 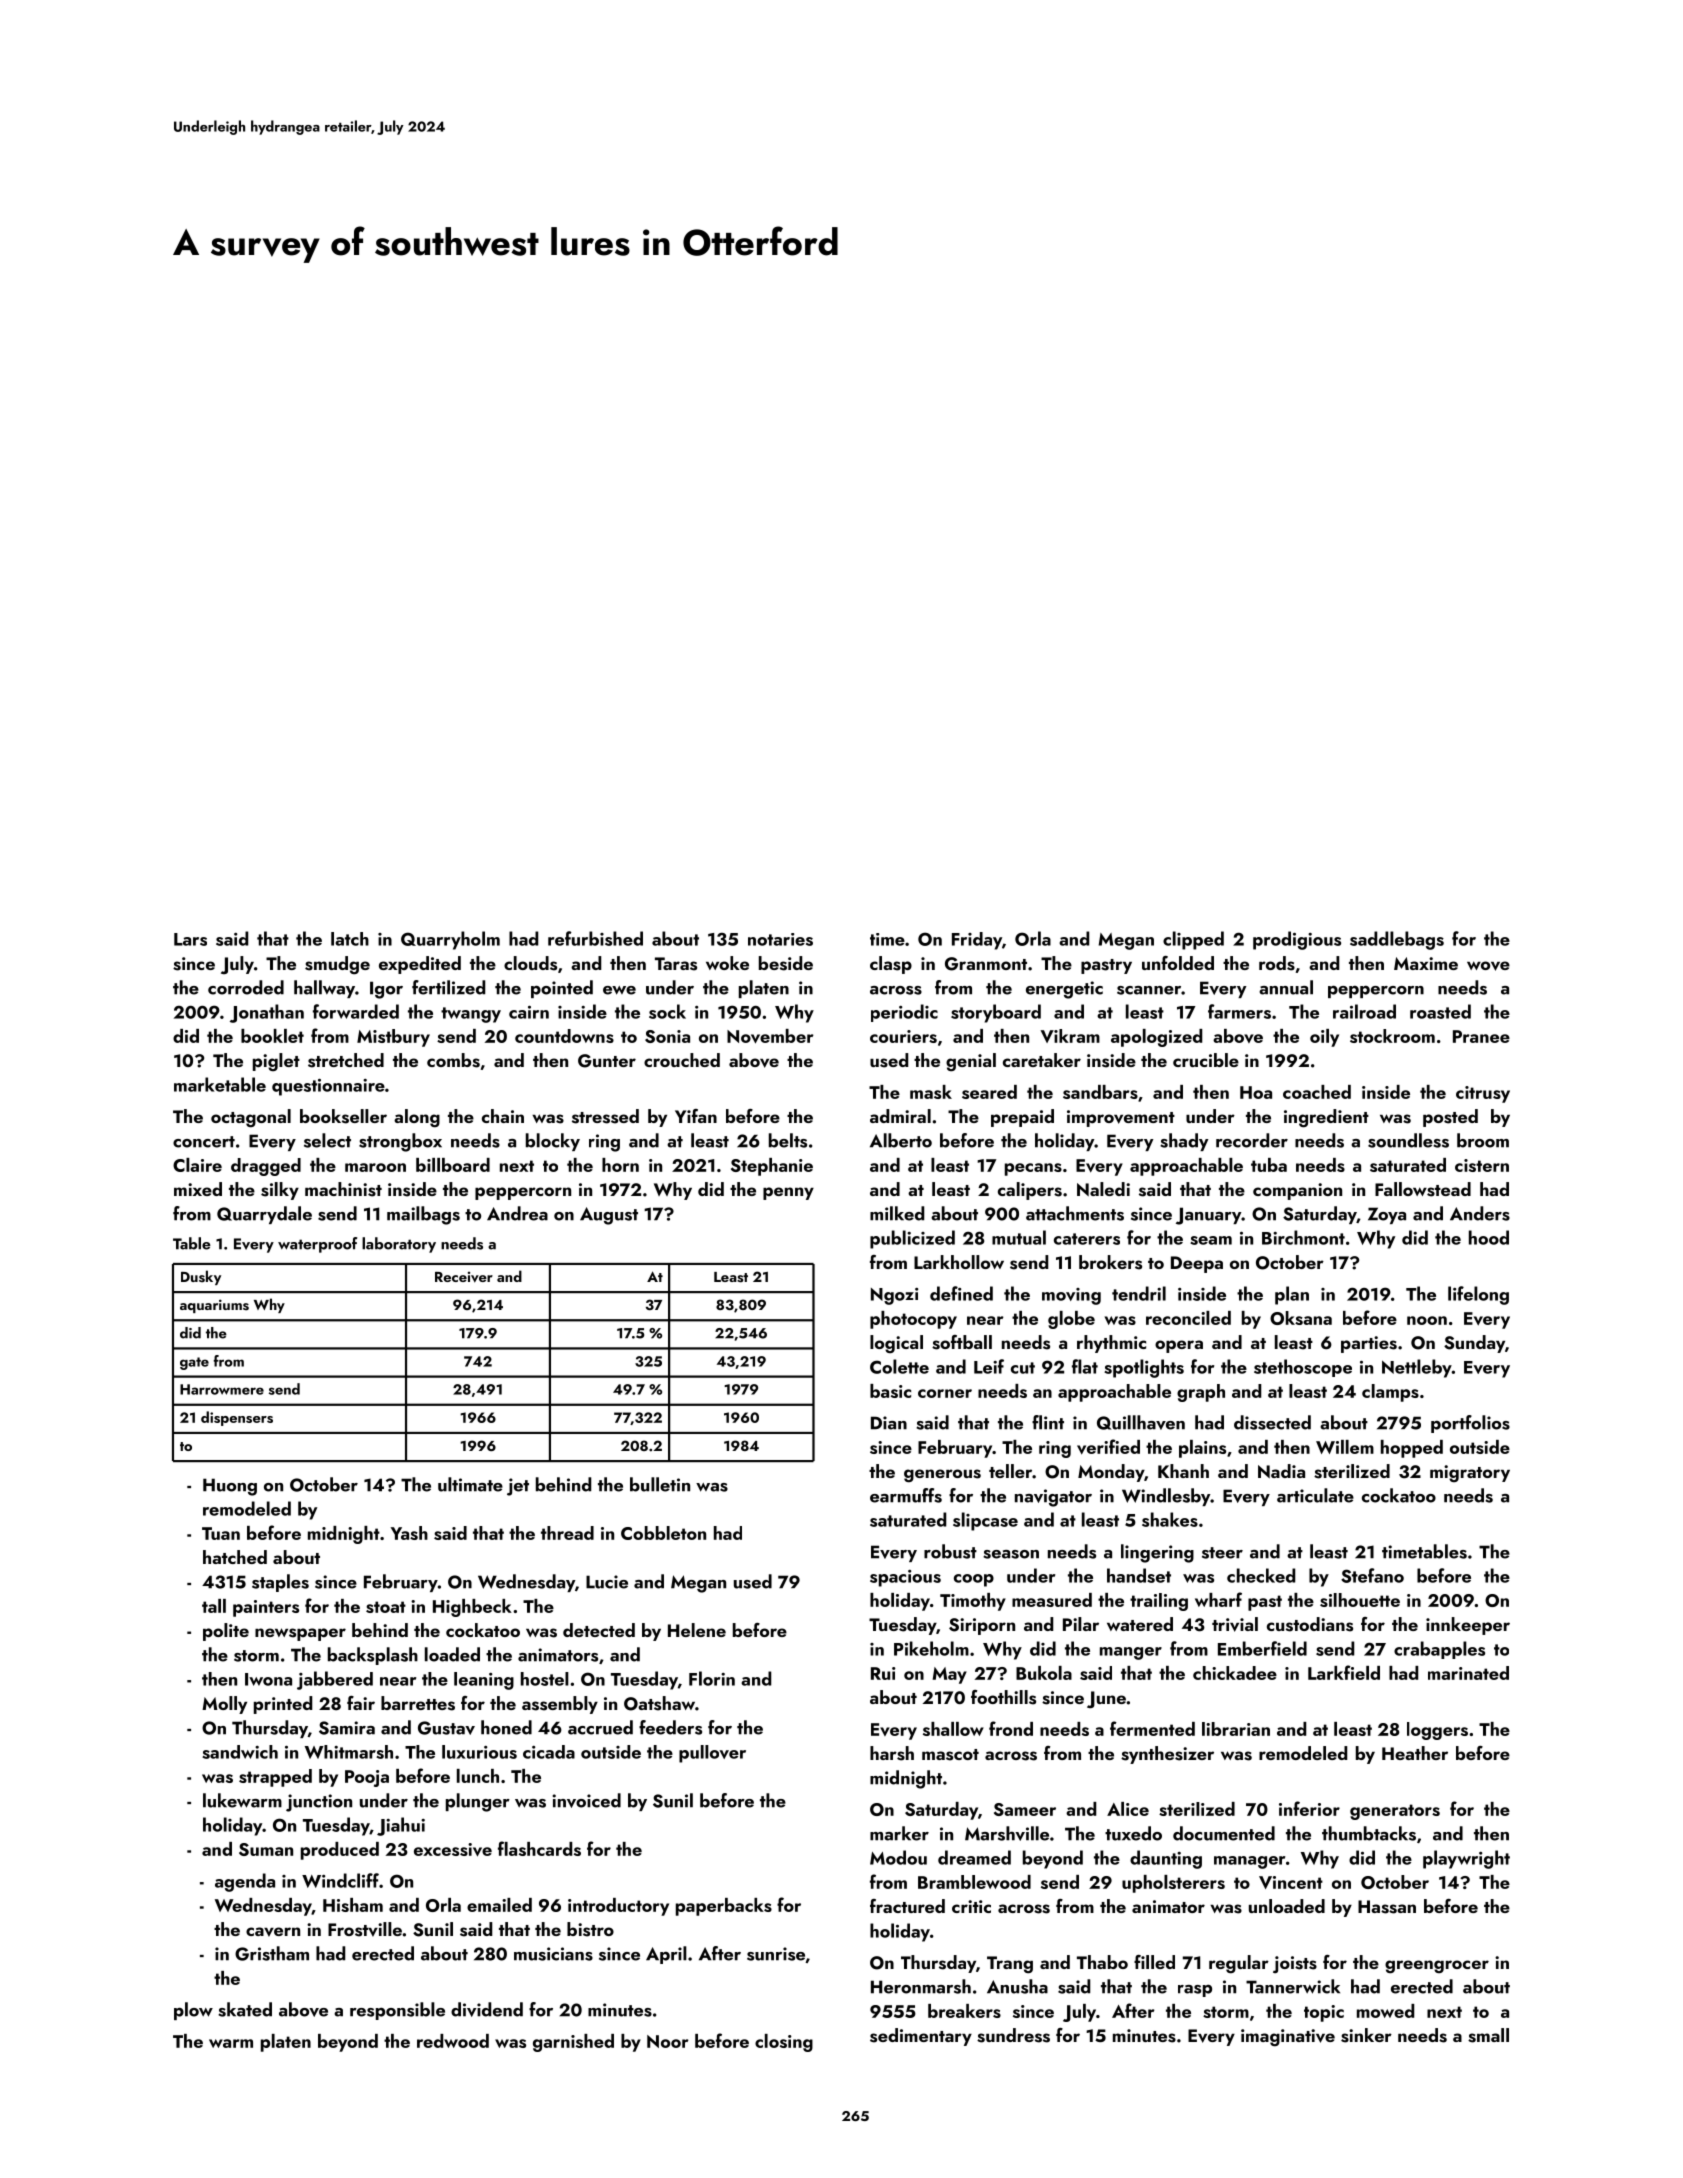 I want to click on closing, so click(x=784, y=2043).
